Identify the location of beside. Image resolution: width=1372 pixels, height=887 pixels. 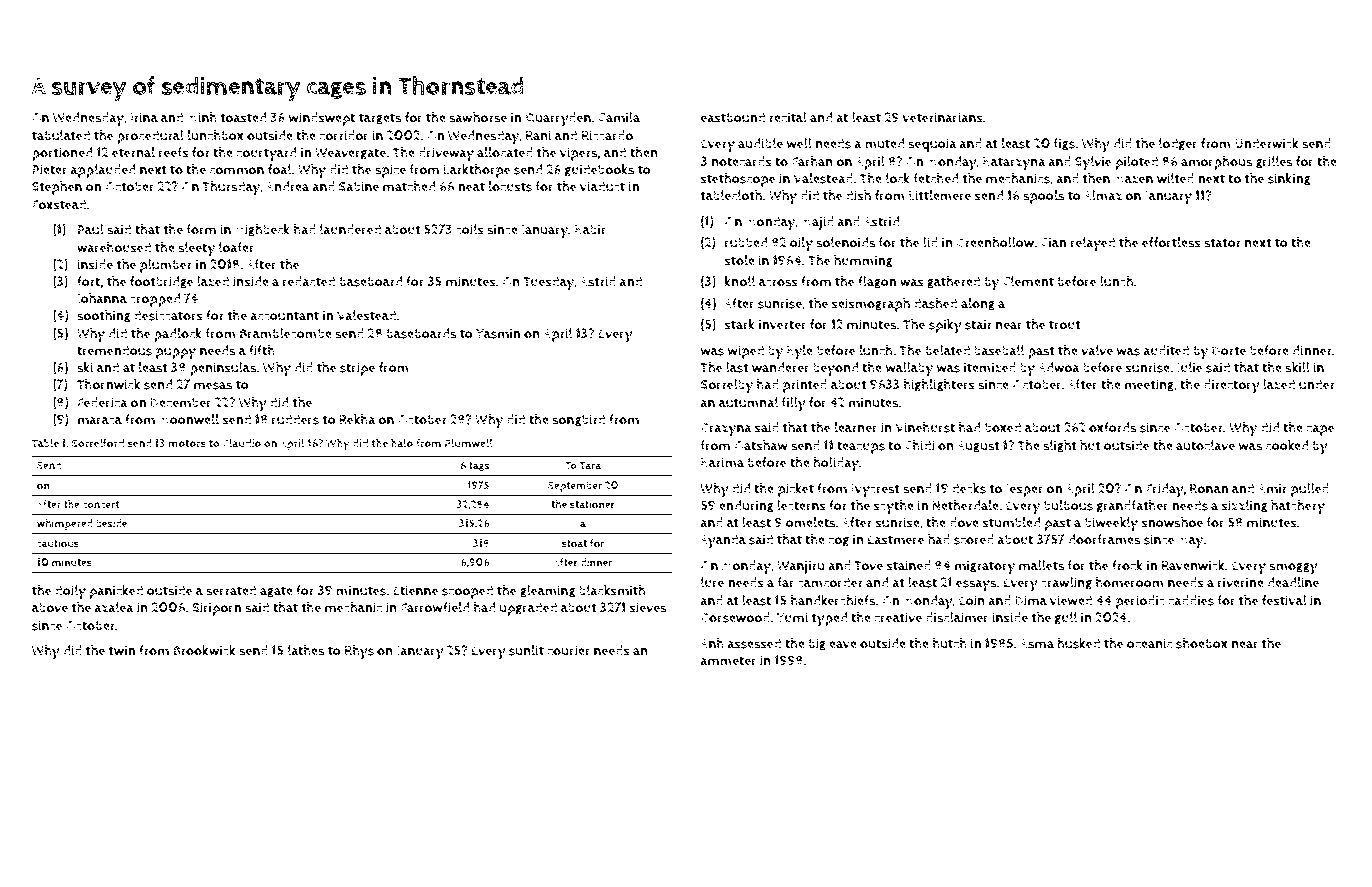
(111, 523).
